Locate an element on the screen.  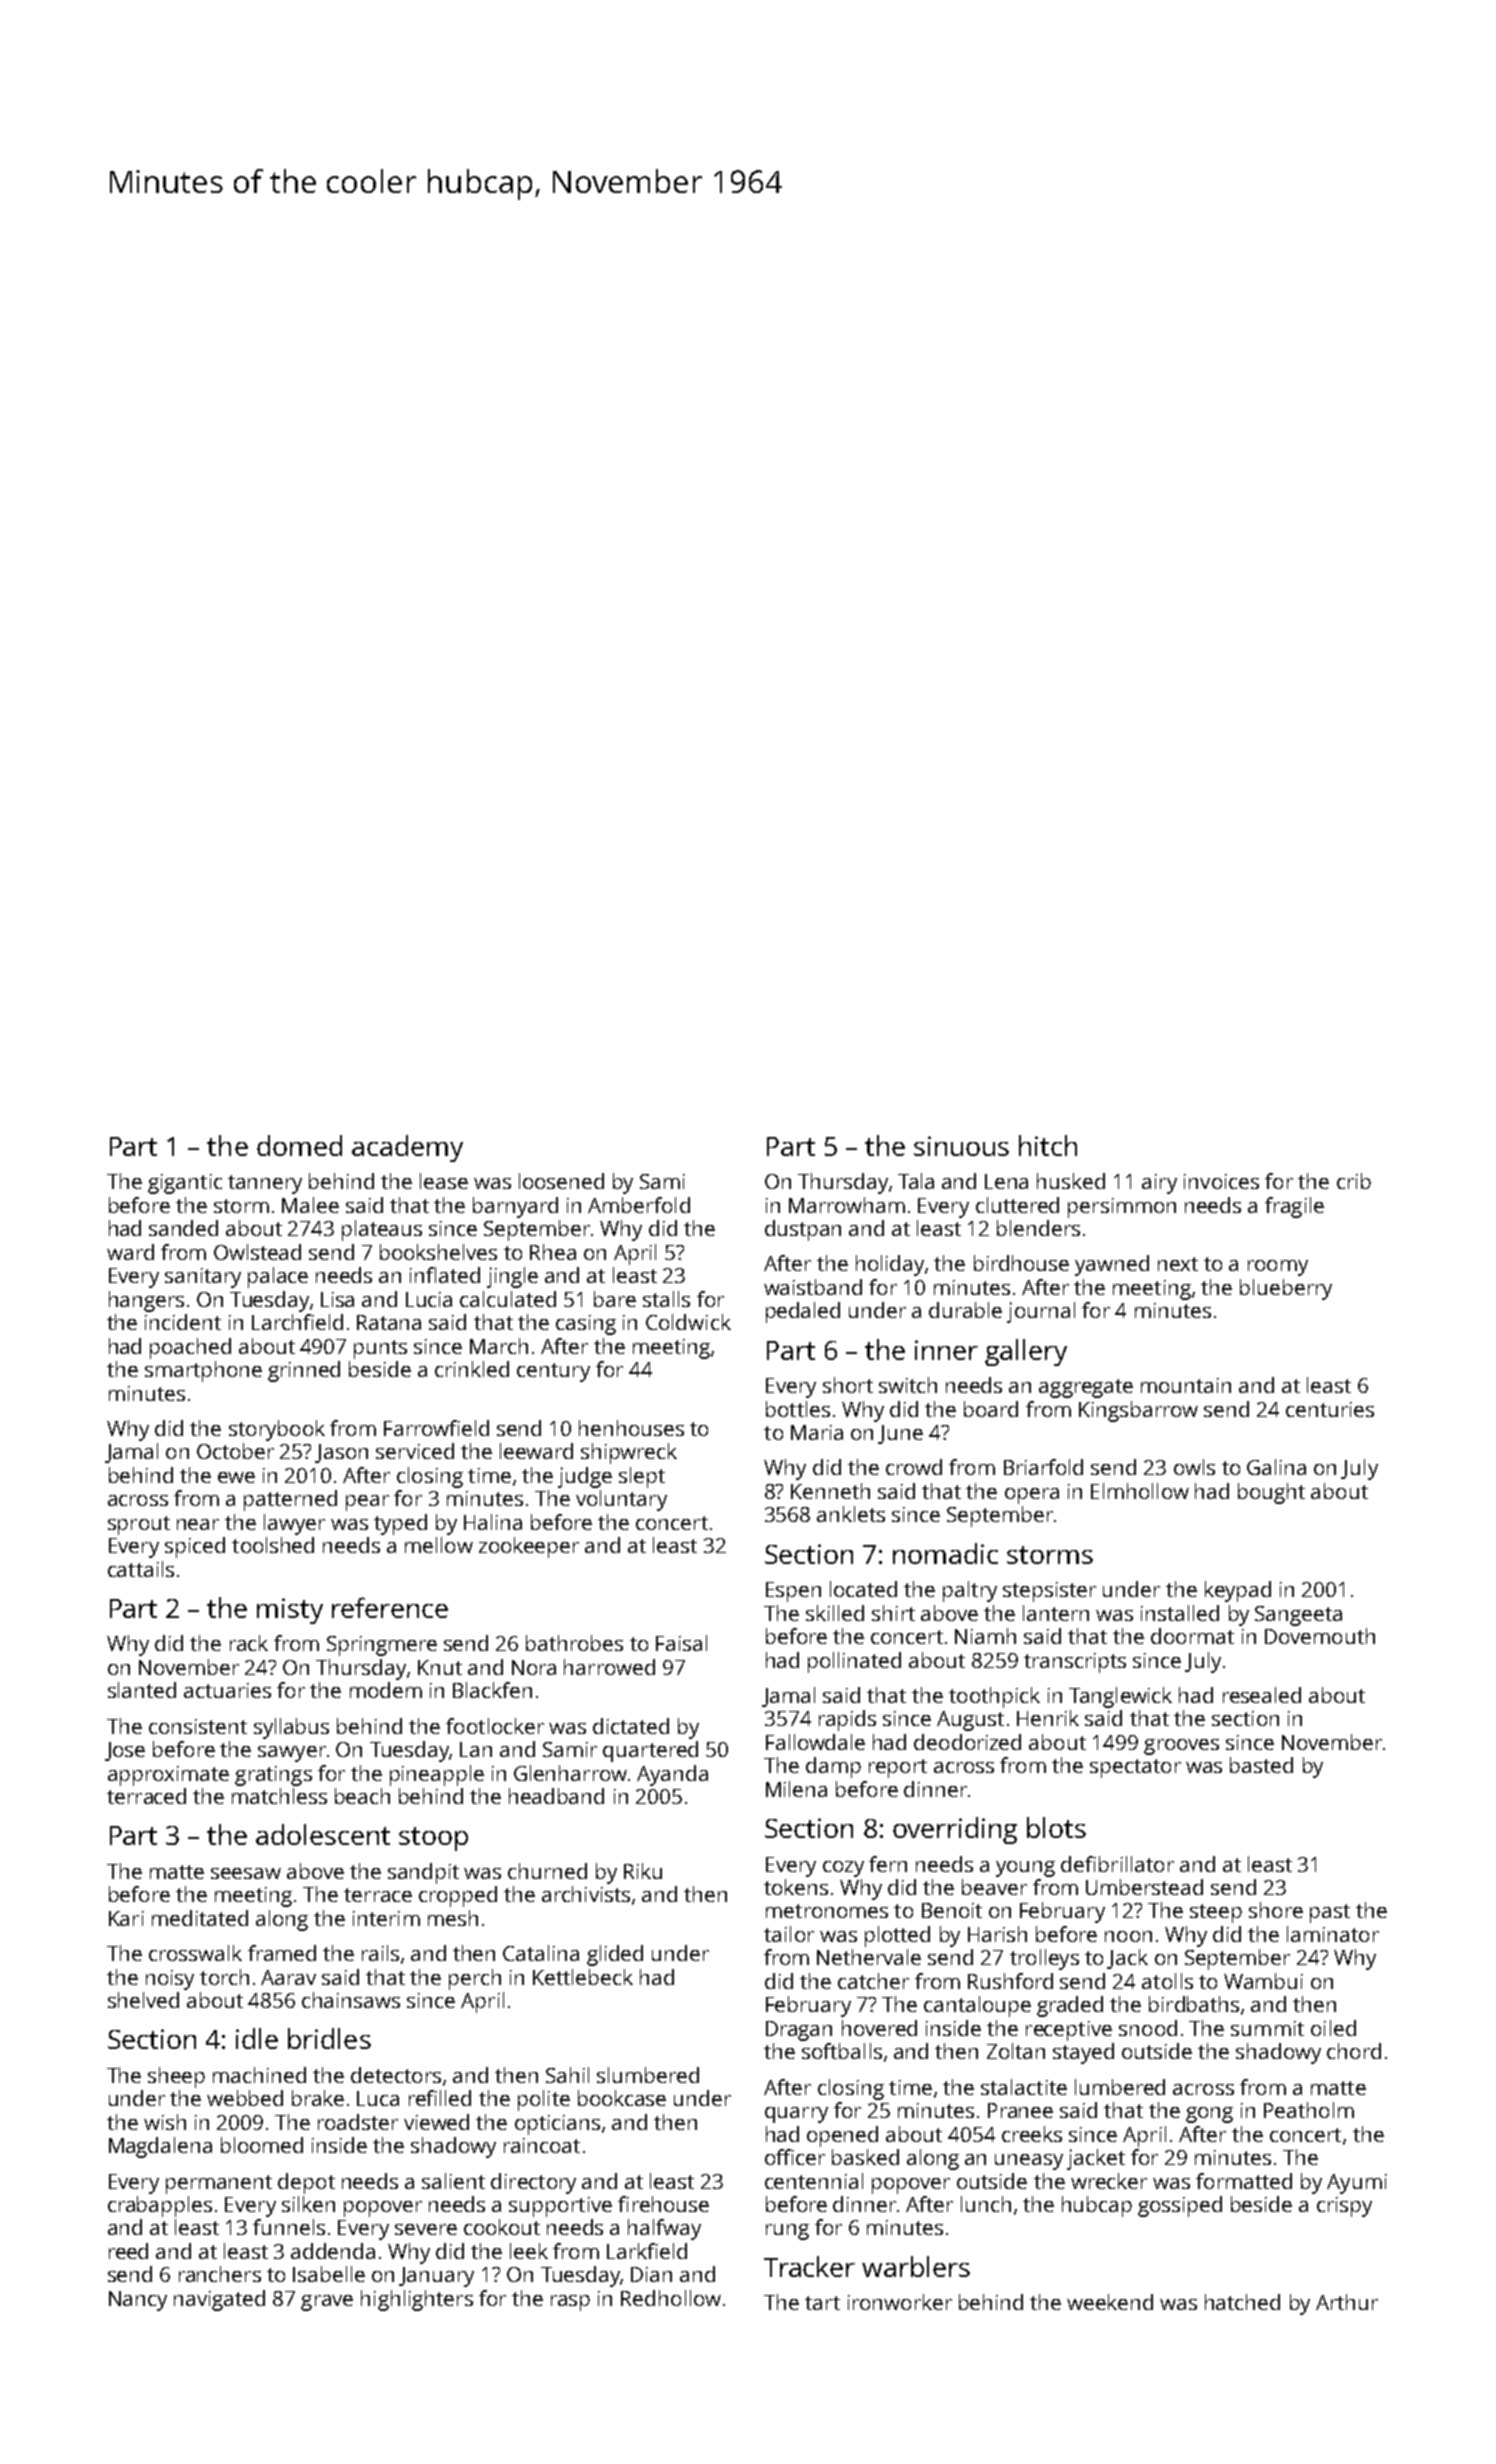
hitch is located at coordinates (1048, 1145).
